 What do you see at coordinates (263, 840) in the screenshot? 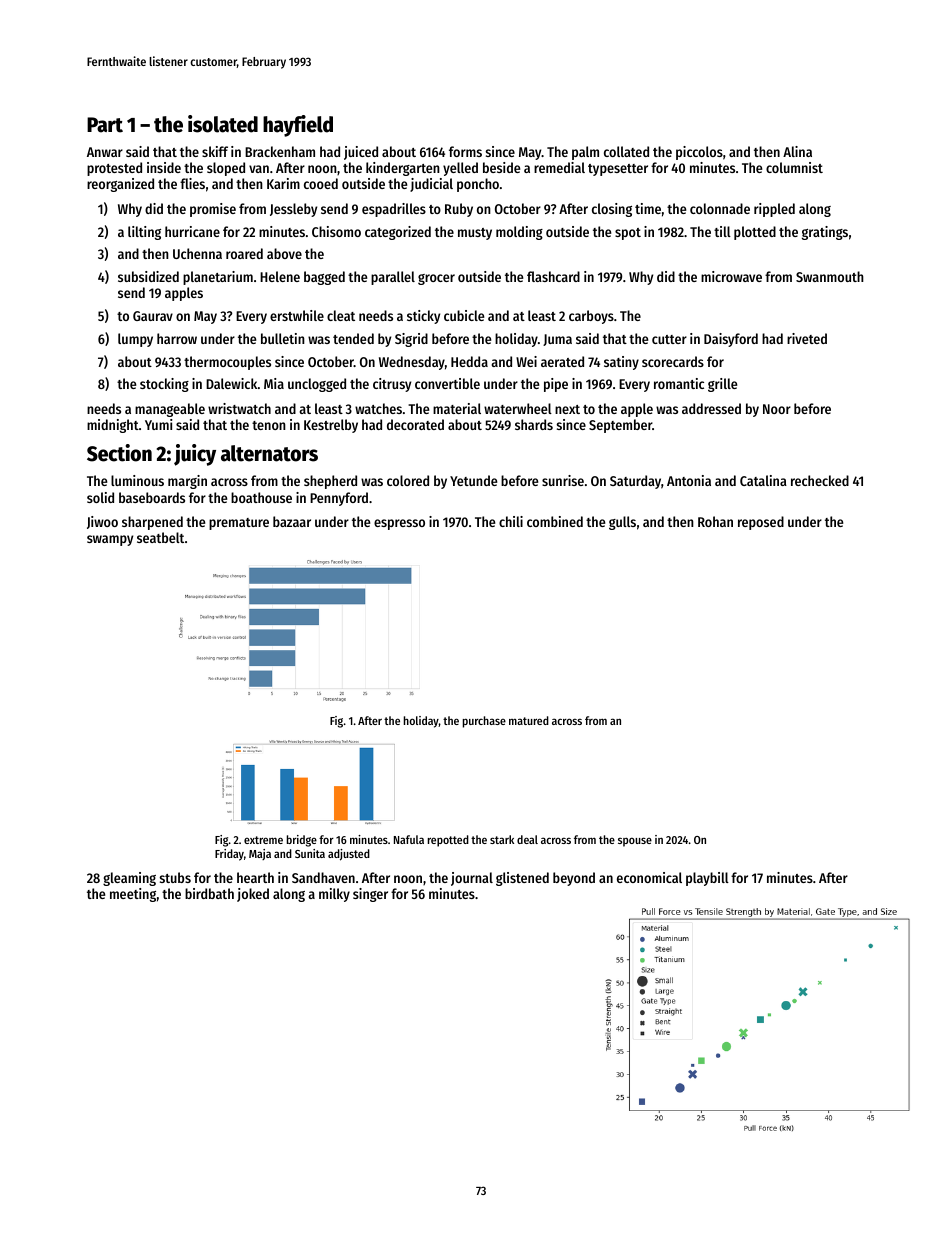
I see `extreme` at bounding box center [263, 840].
